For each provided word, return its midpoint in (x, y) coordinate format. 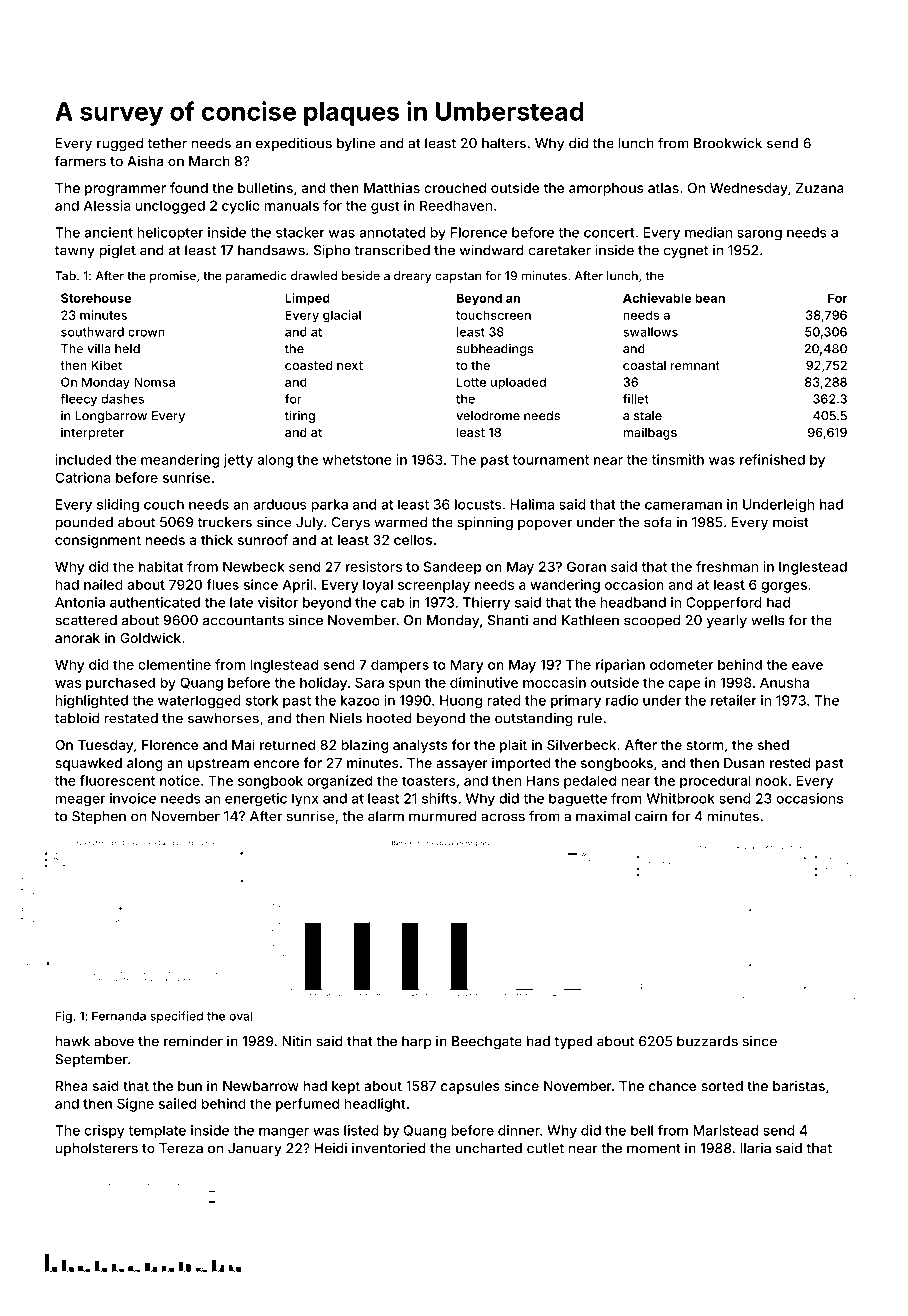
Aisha (145, 161)
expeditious (294, 144)
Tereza (181, 1148)
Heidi (331, 1148)
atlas (663, 188)
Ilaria (755, 1148)
